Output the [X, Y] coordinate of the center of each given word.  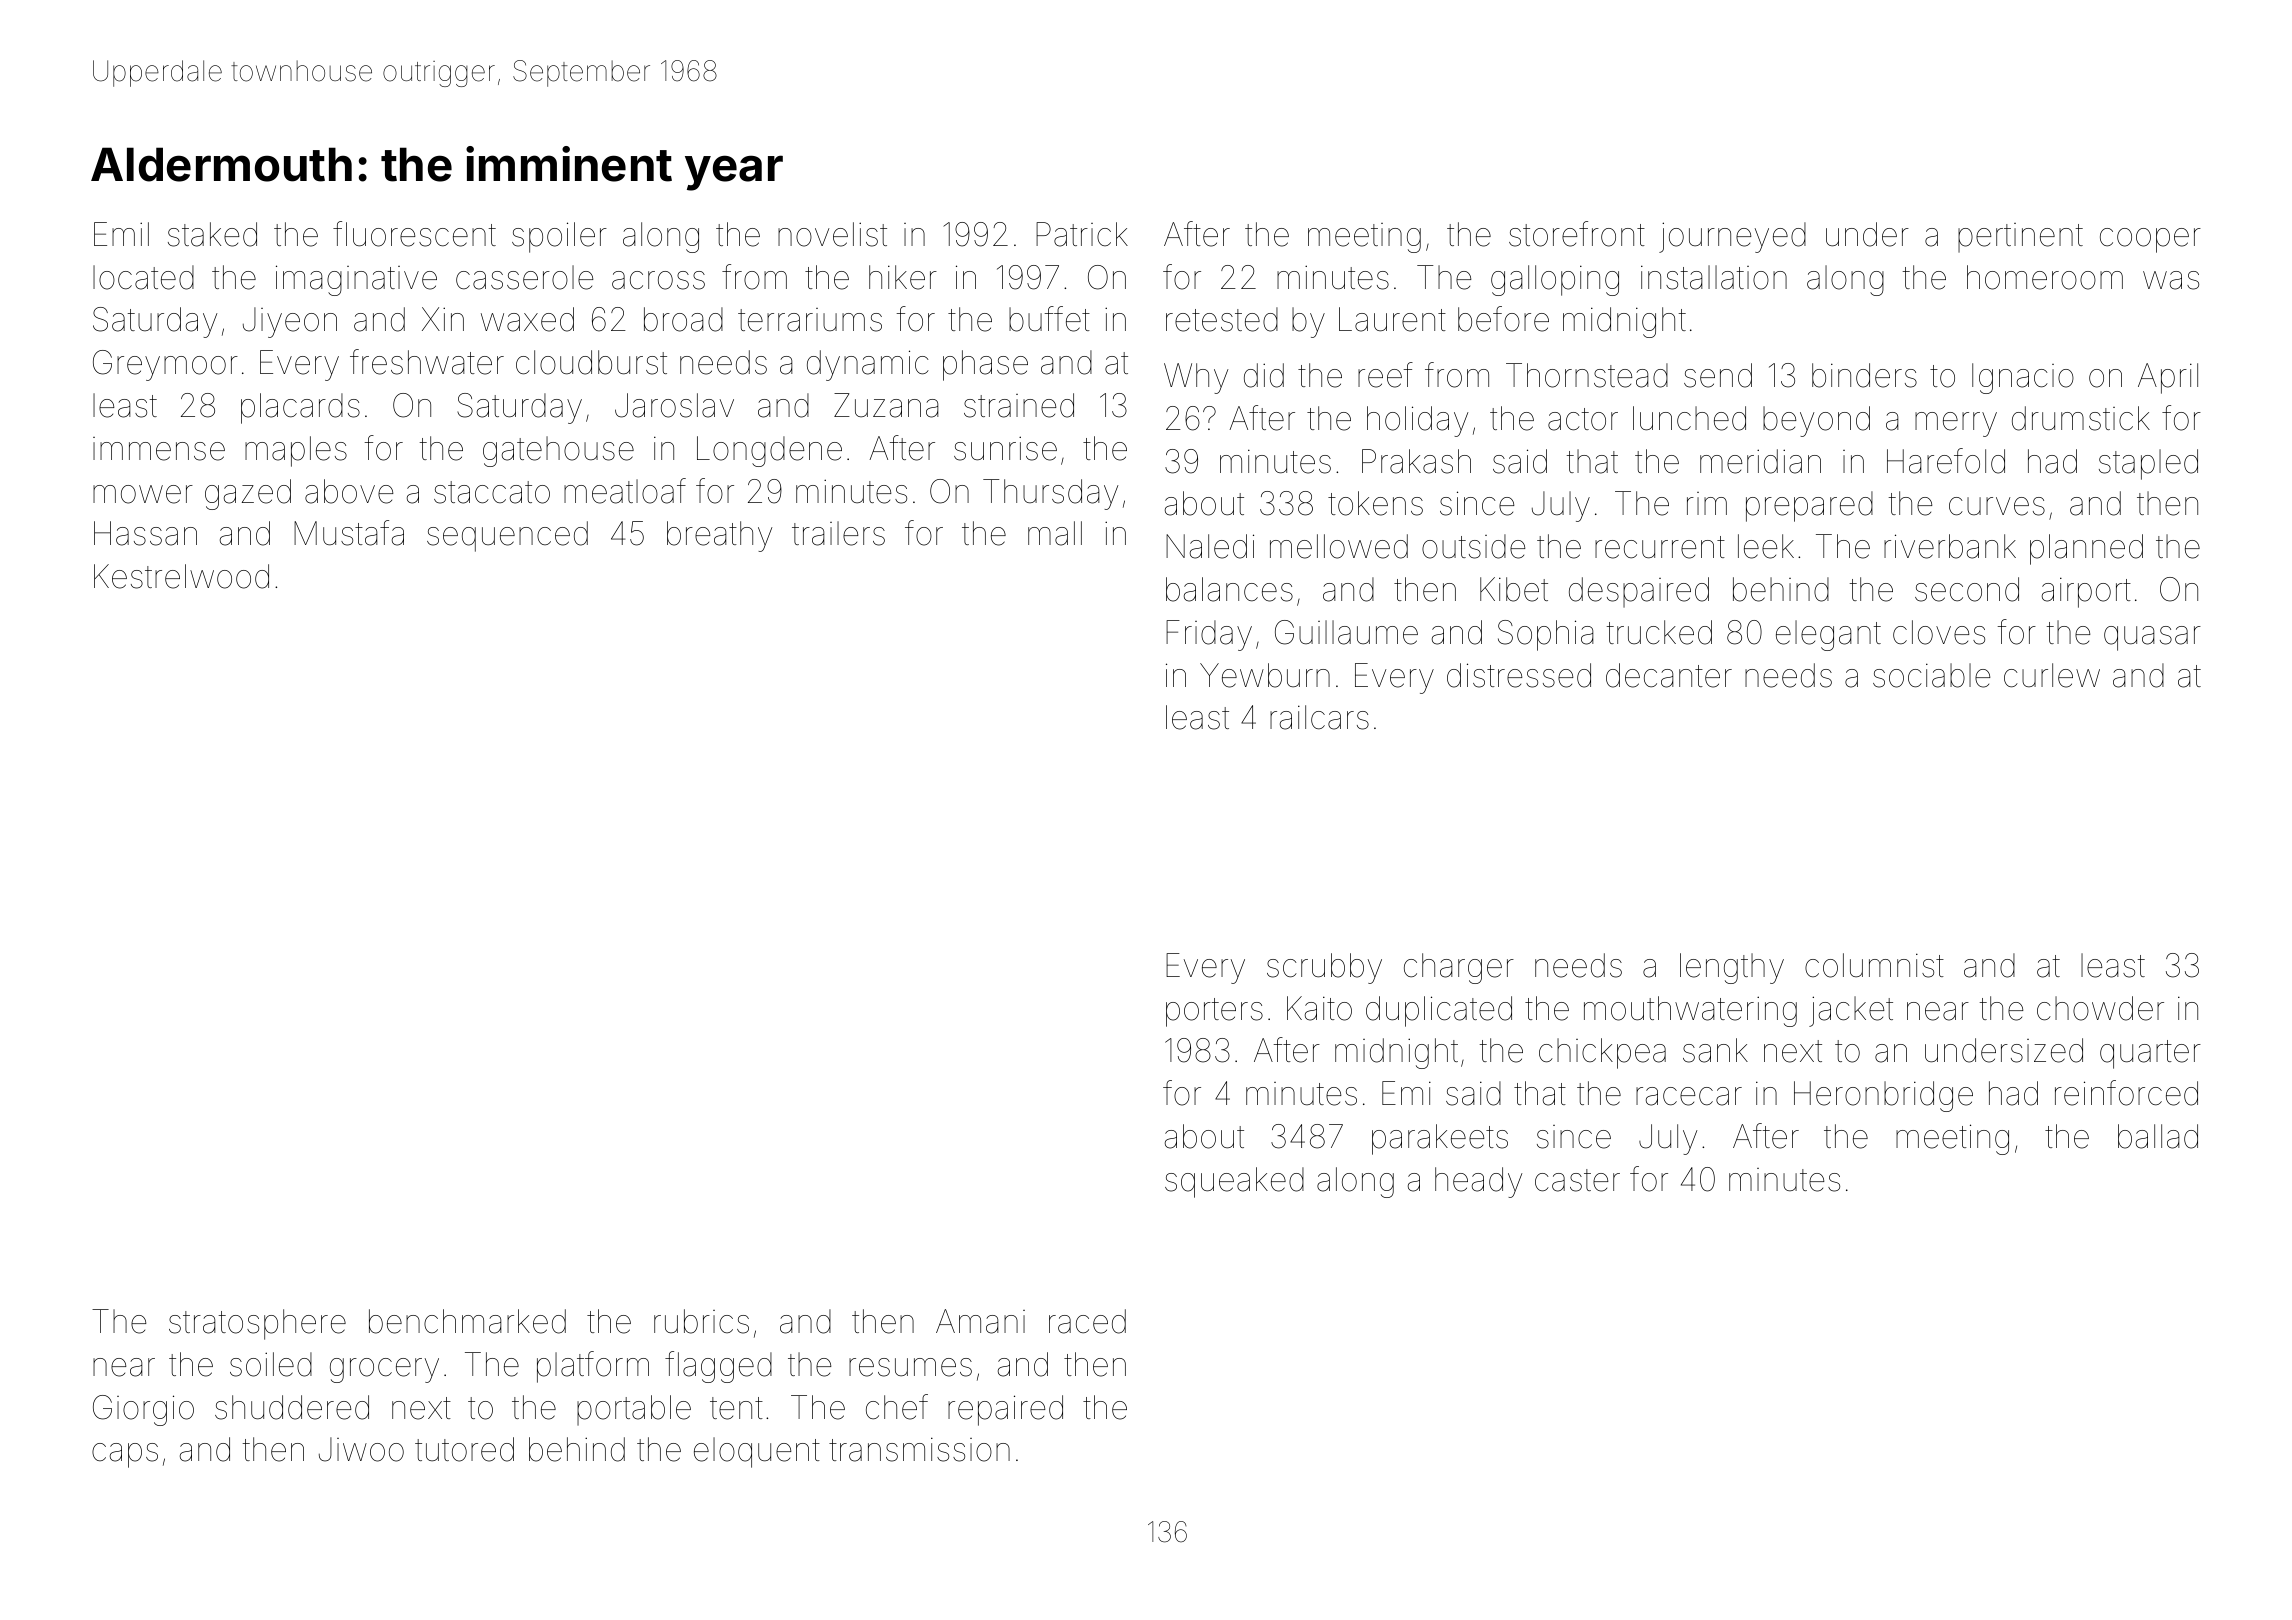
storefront [1577, 234]
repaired [1005, 1410]
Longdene [769, 451]
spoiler [559, 237]
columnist [1874, 965]
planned [2086, 549]
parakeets [1440, 1139]
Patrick [1082, 234]
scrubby [1324, 968]
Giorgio [143, 1410]
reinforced [2126, 1093]
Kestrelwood [181, 576]
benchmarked [467, 1321]
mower [143, 494]
